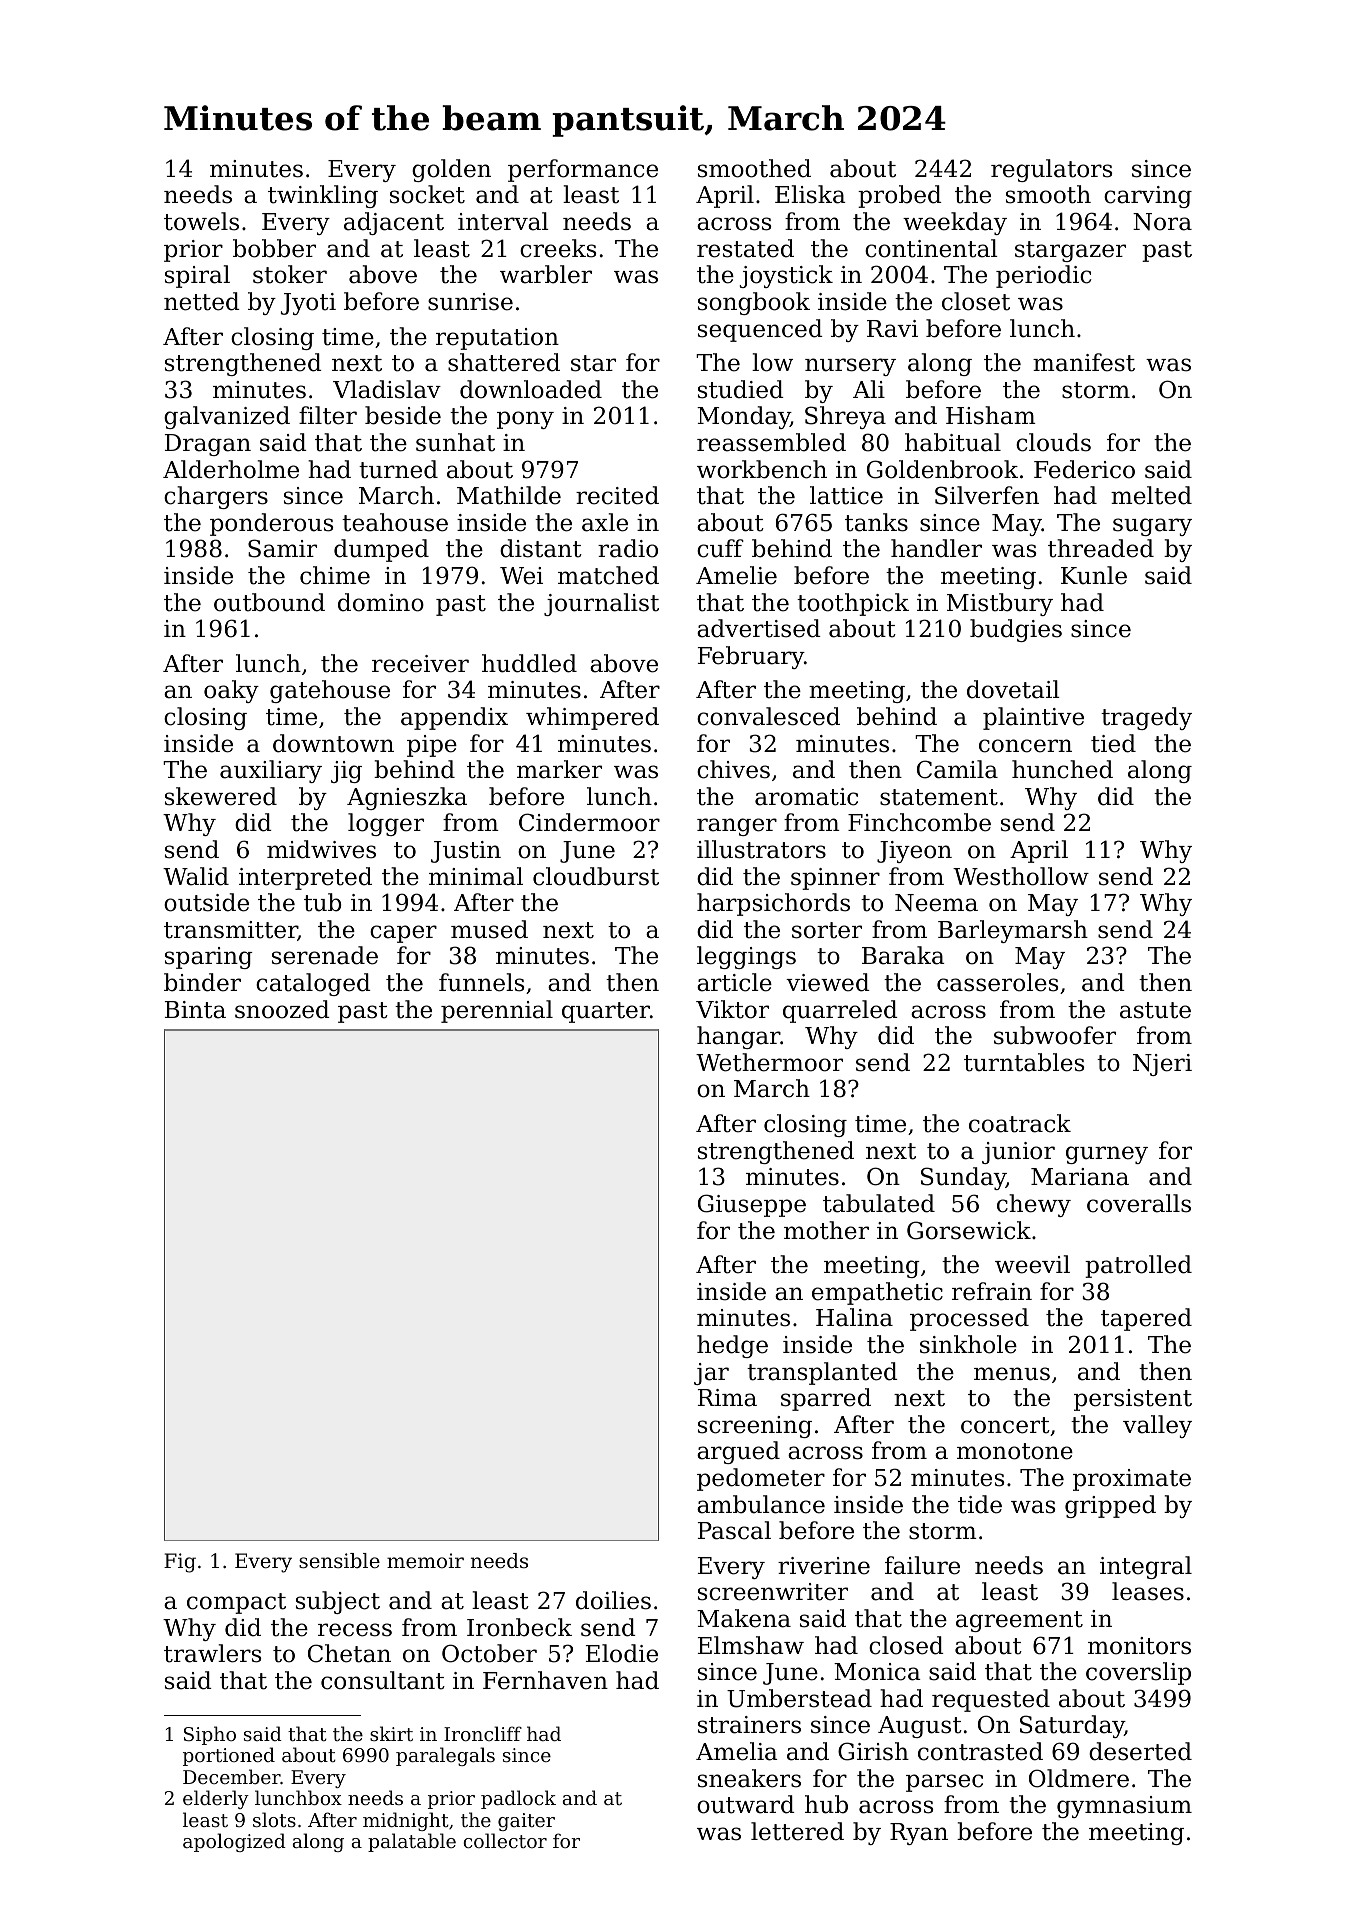  I want to click on Eliska, so click(810, 194).
